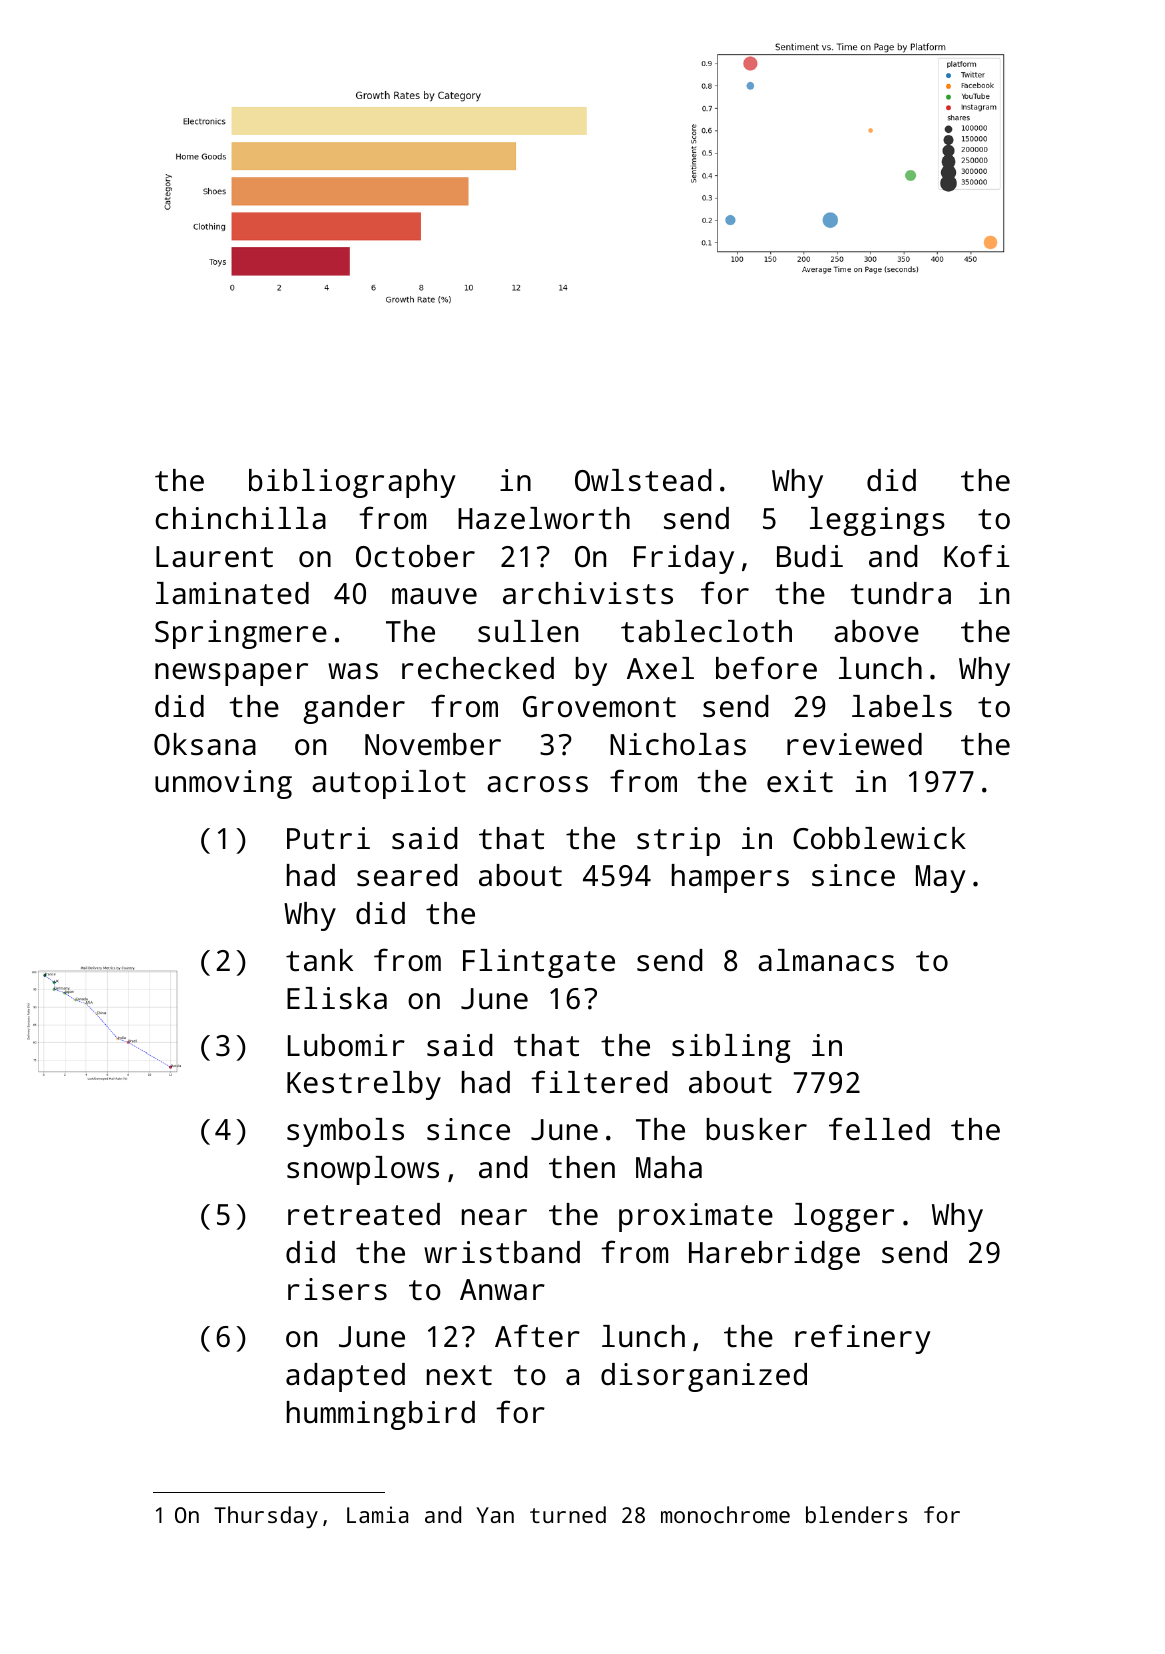 Image resolution: width=1165 pixels, height=1654 pixels. I want to click on blenders, so click(856, 1514).
